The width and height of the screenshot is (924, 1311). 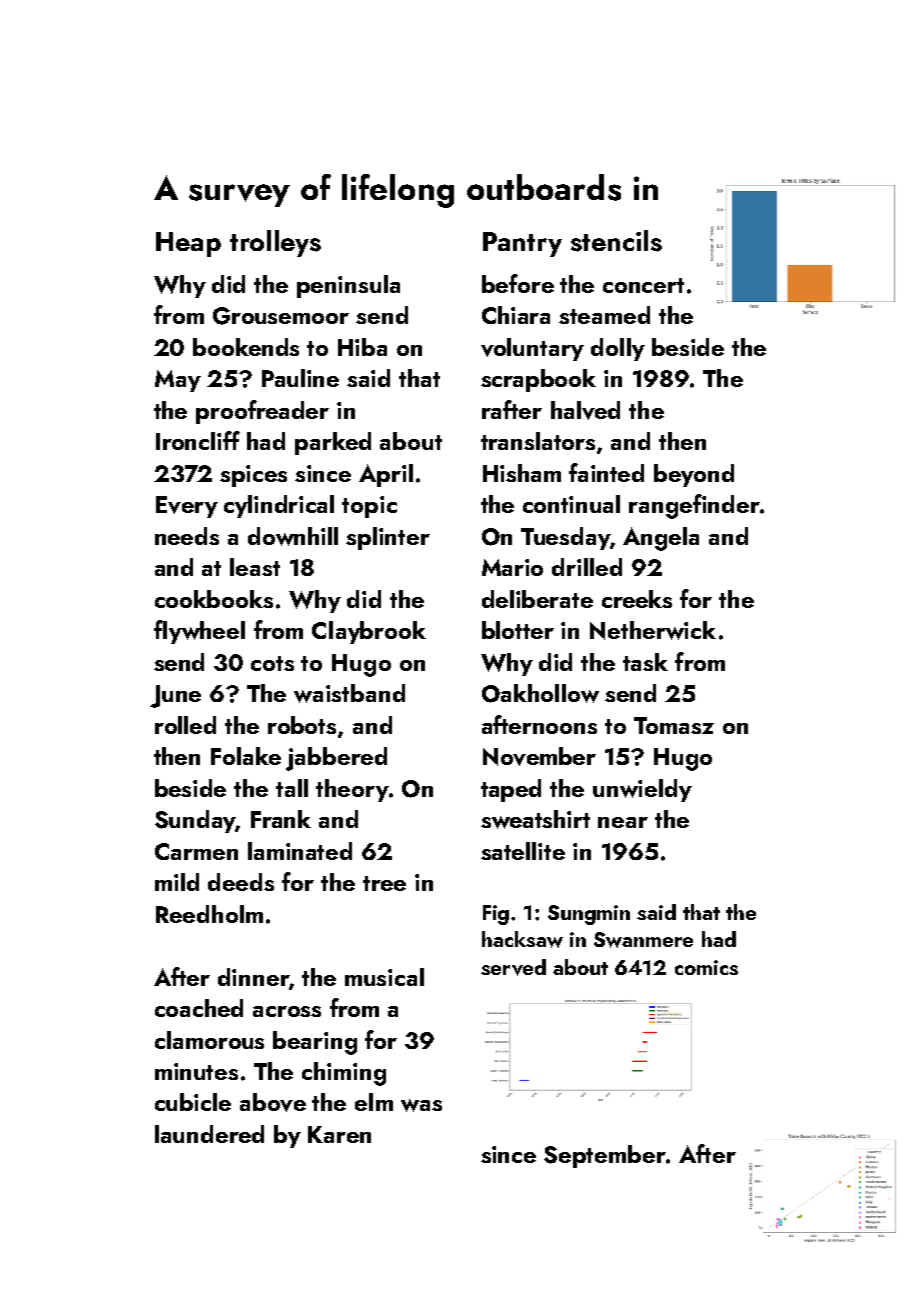 I want to click on comics, so click(x=706, y=967).
